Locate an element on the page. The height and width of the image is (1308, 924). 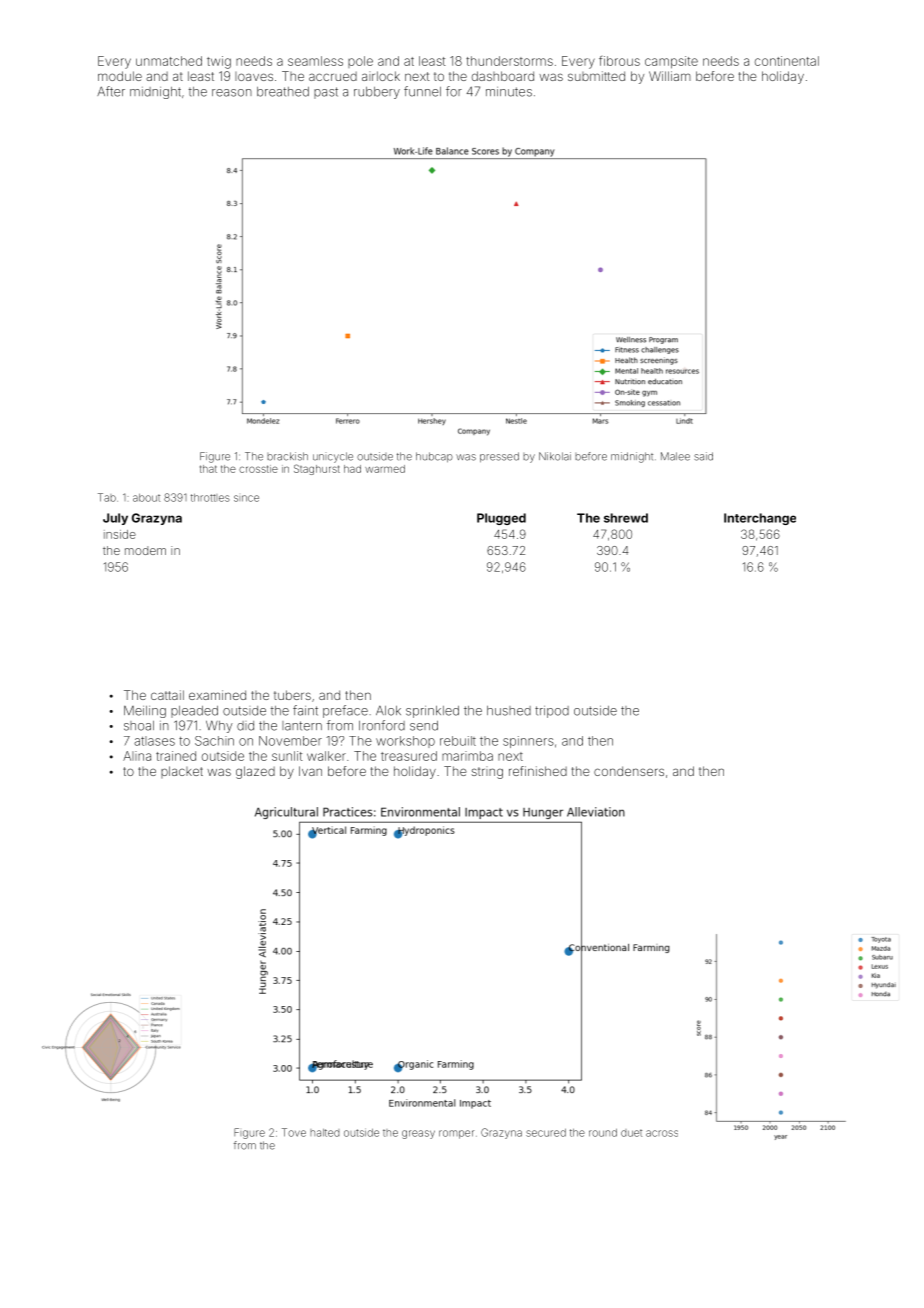
string is located at coordinates (487, 772).
